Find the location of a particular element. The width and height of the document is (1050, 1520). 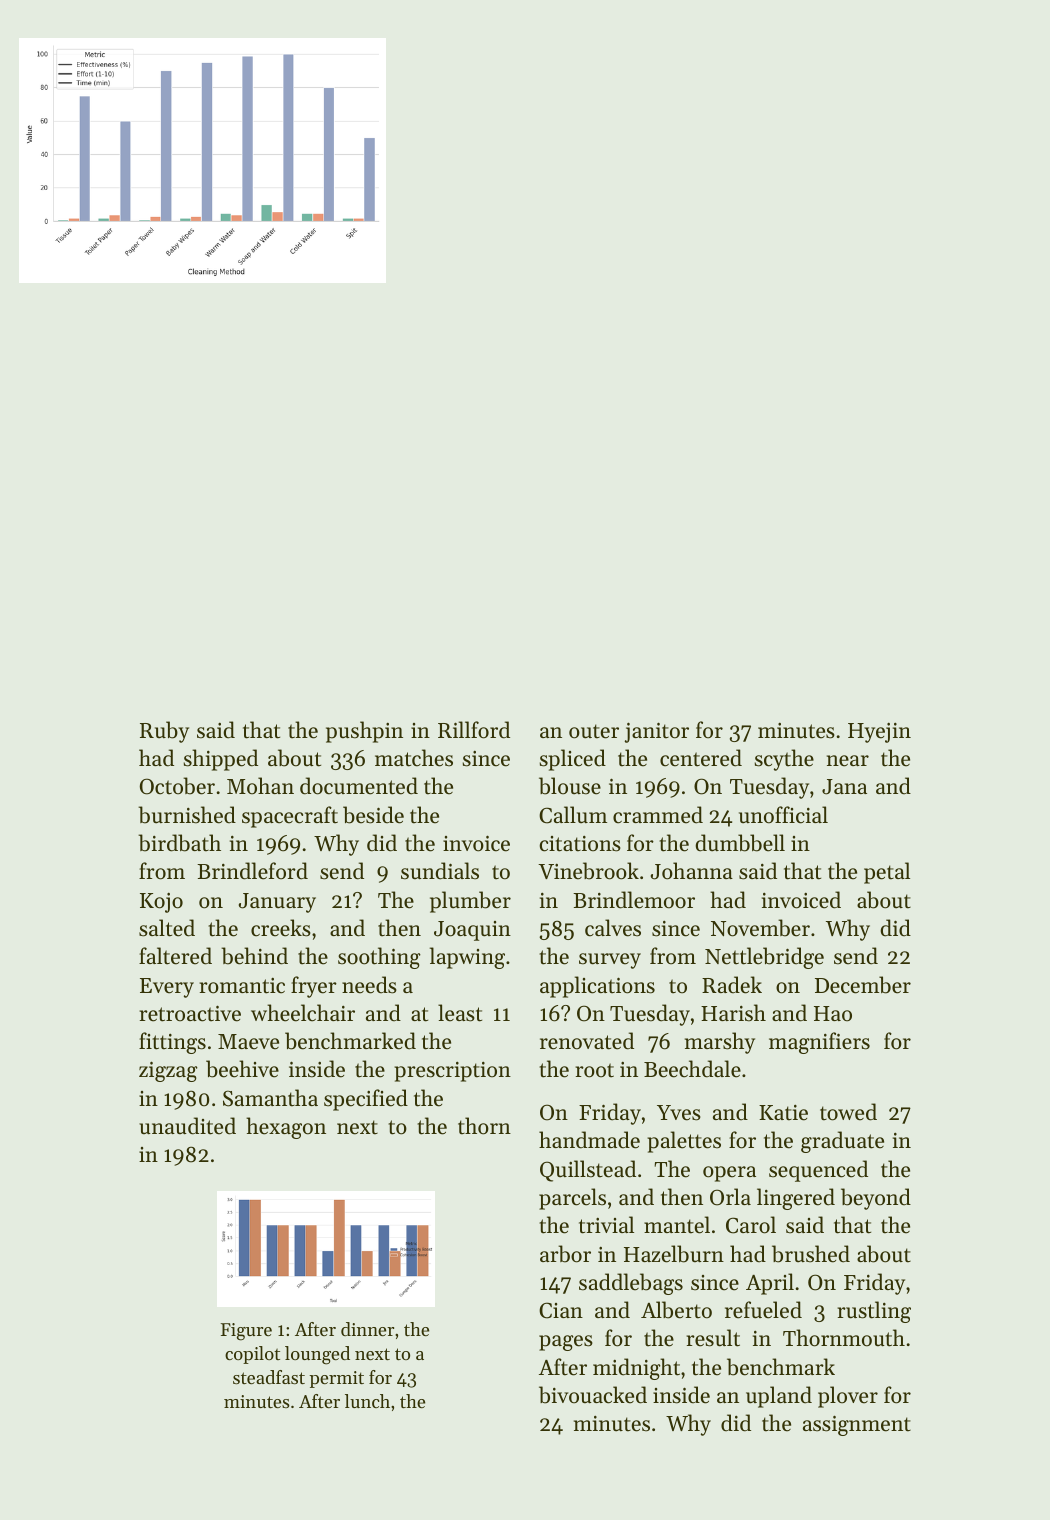

Radek is located at coordinates (732, 985).
